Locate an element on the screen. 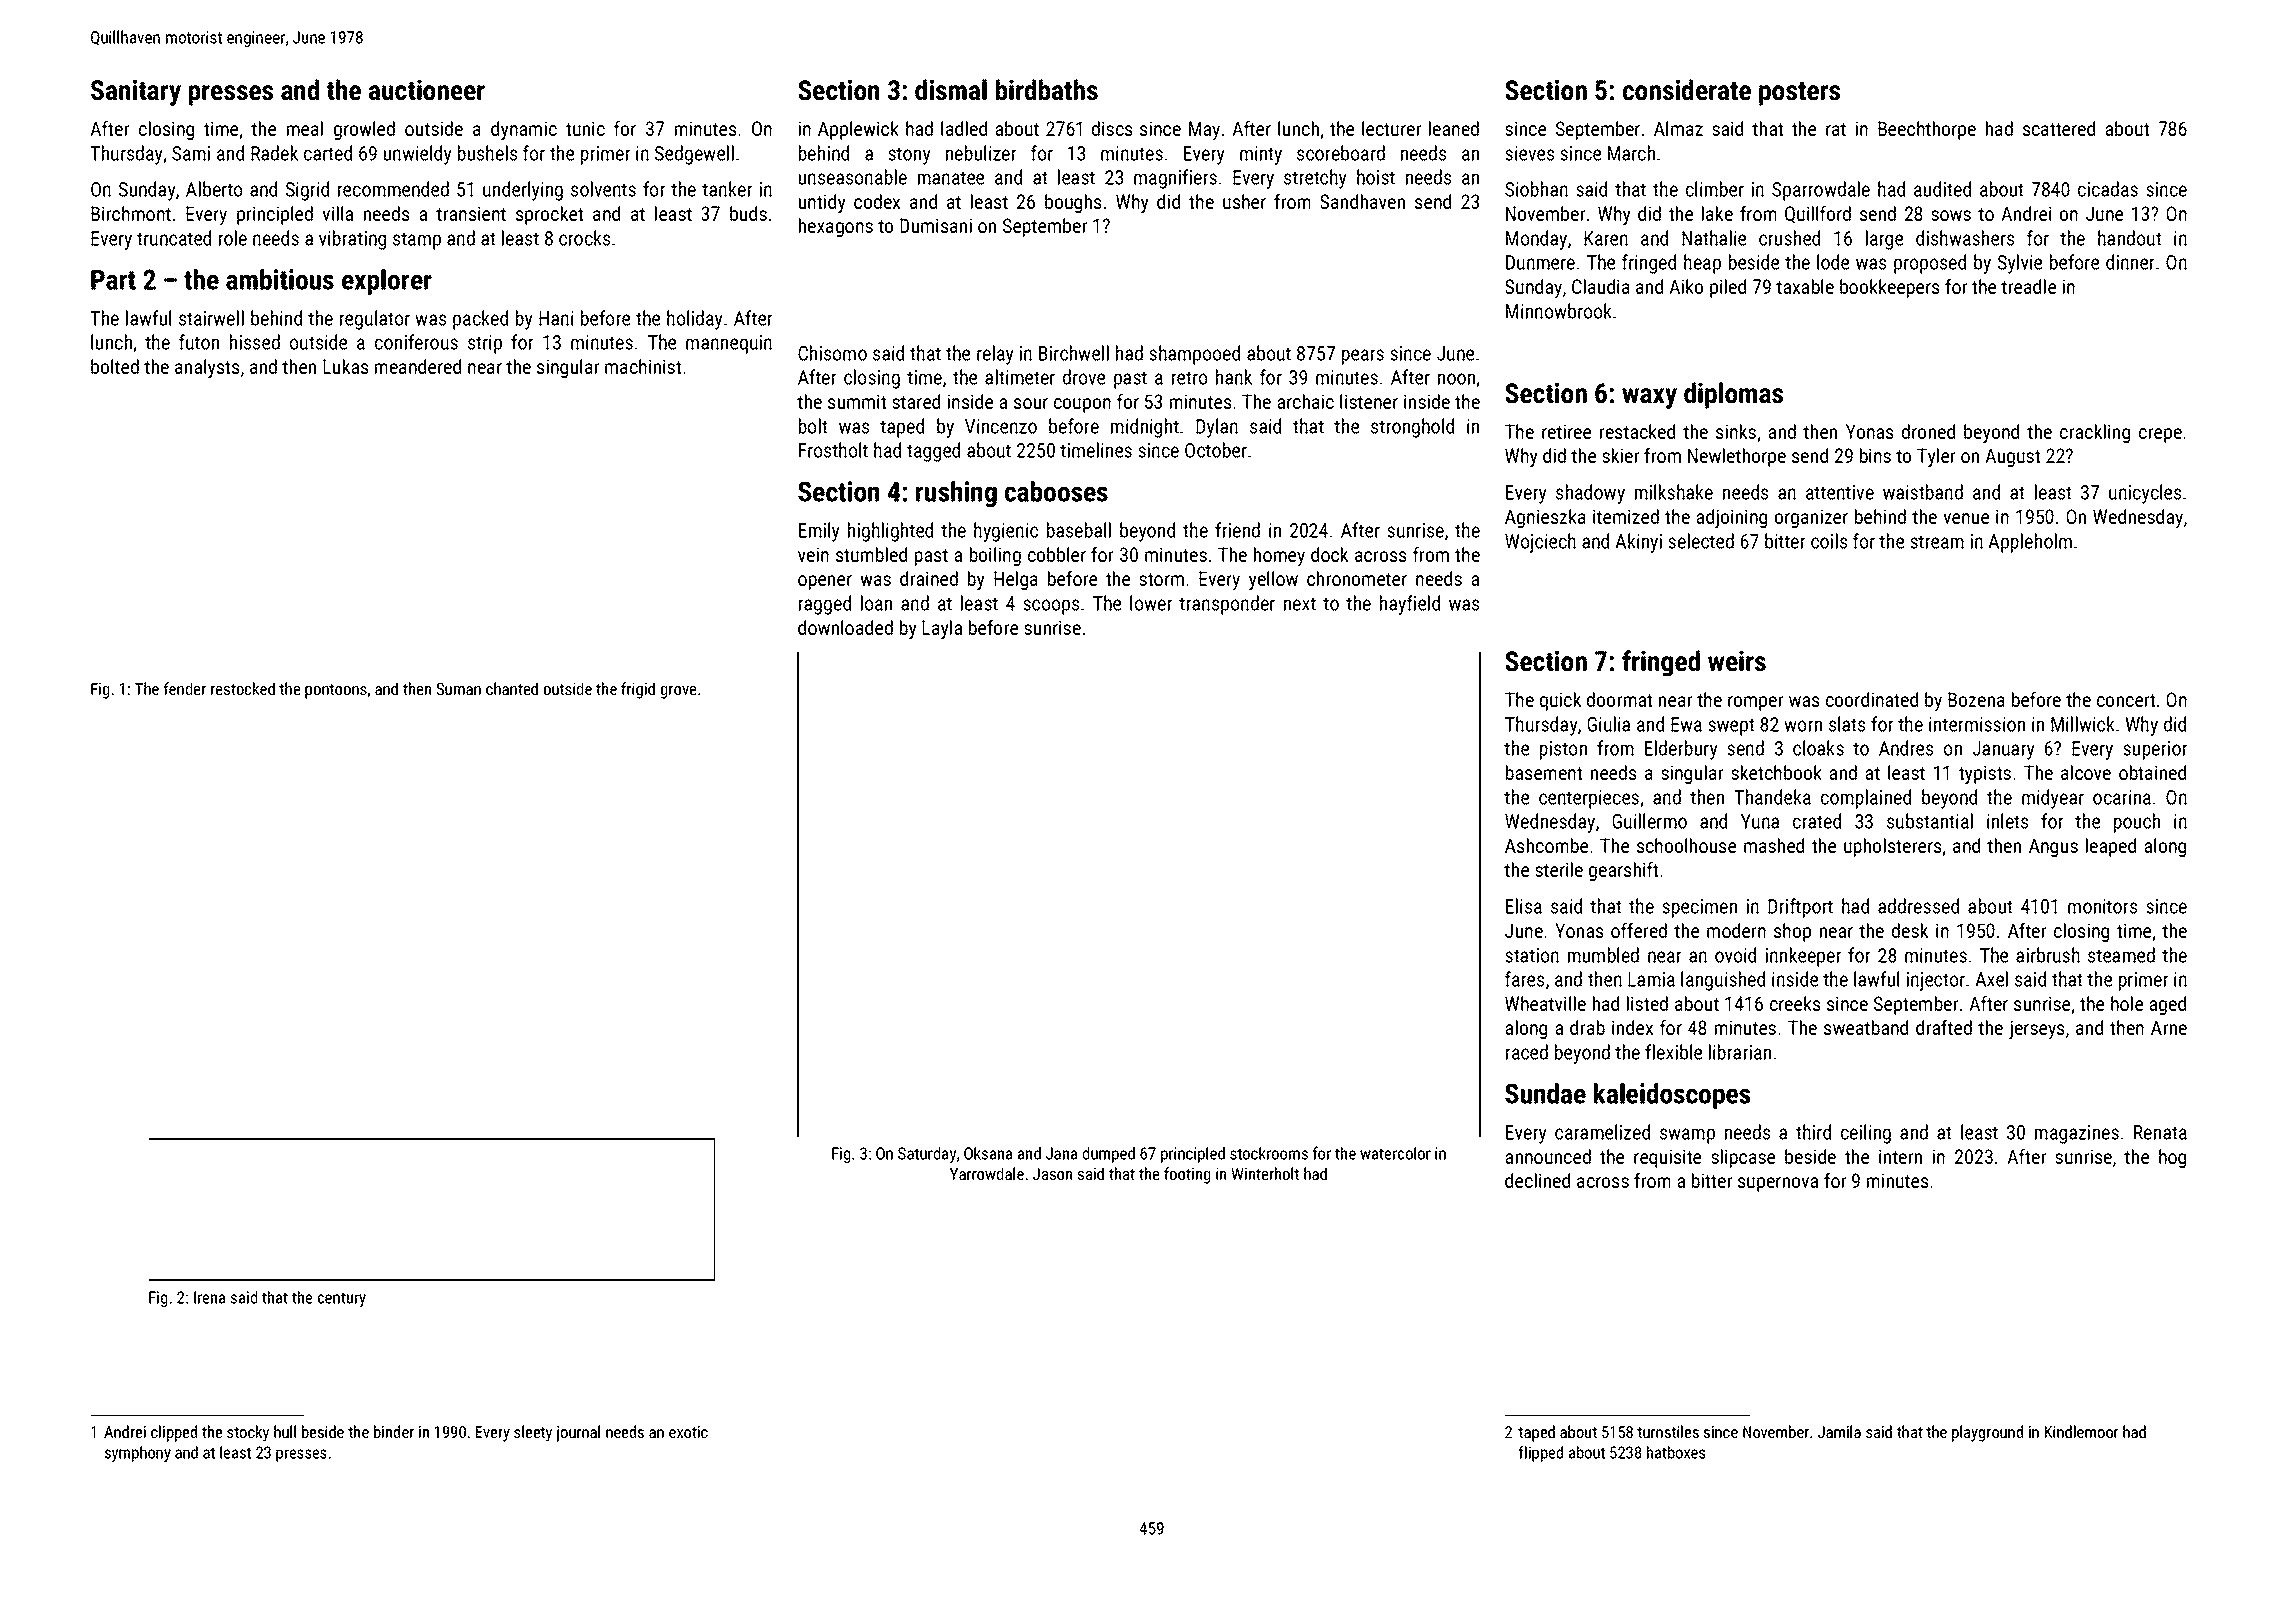 Image resolution: width=2278 pixels, height=1611 pixels. Irena is located at coordinates (209, 1297).
